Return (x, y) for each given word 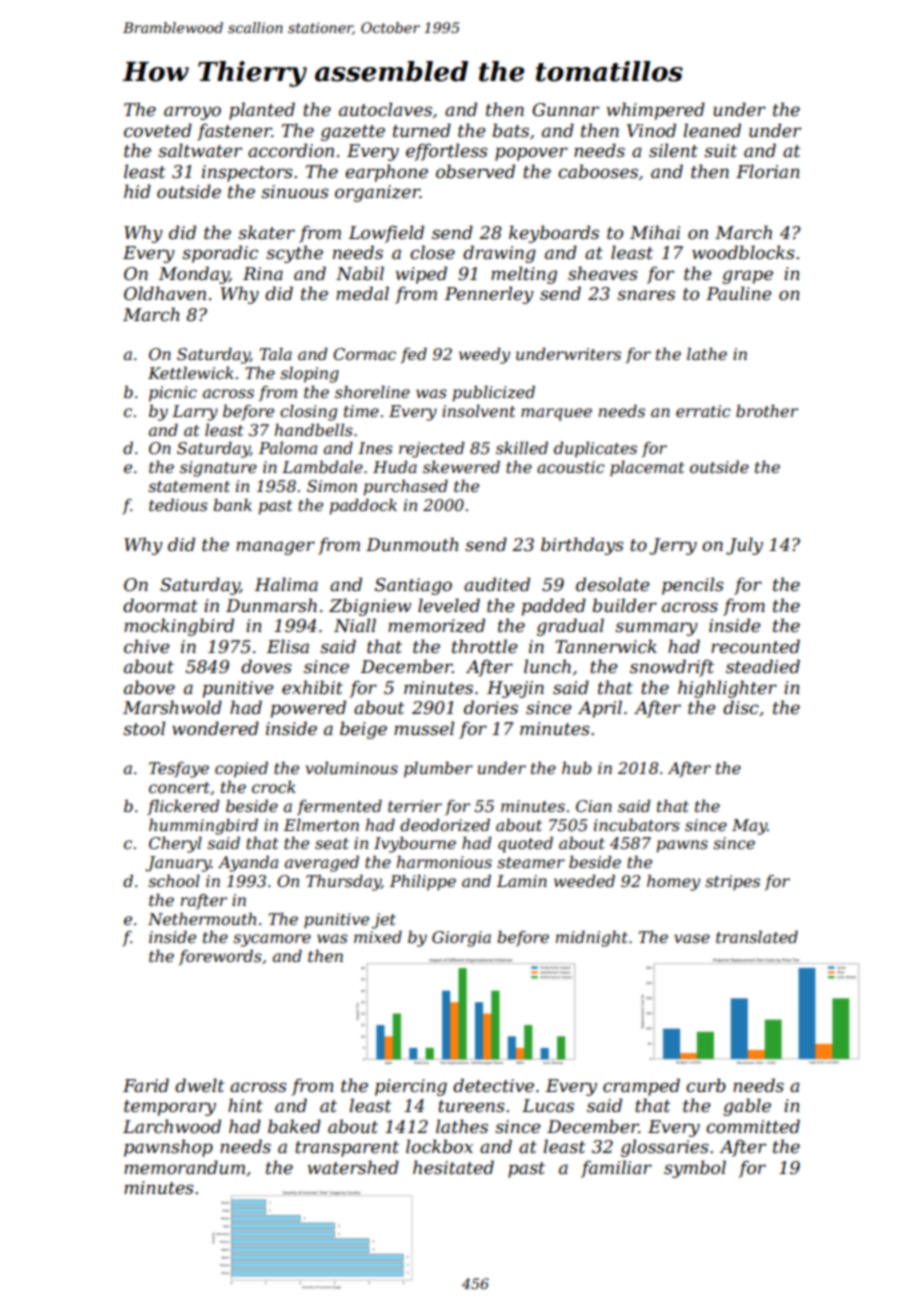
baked (294, 1126)
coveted (158, 130)
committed (753, 1126)
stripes (732, 883)
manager (275, 548)
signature (218, 469)
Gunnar (565, 110)
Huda (395, 466)
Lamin (522, 881)
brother (767, 410)
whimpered (655, 111)
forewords (220, 957)
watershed (353, 1167)
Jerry (673, 546)
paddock (363, 506)
